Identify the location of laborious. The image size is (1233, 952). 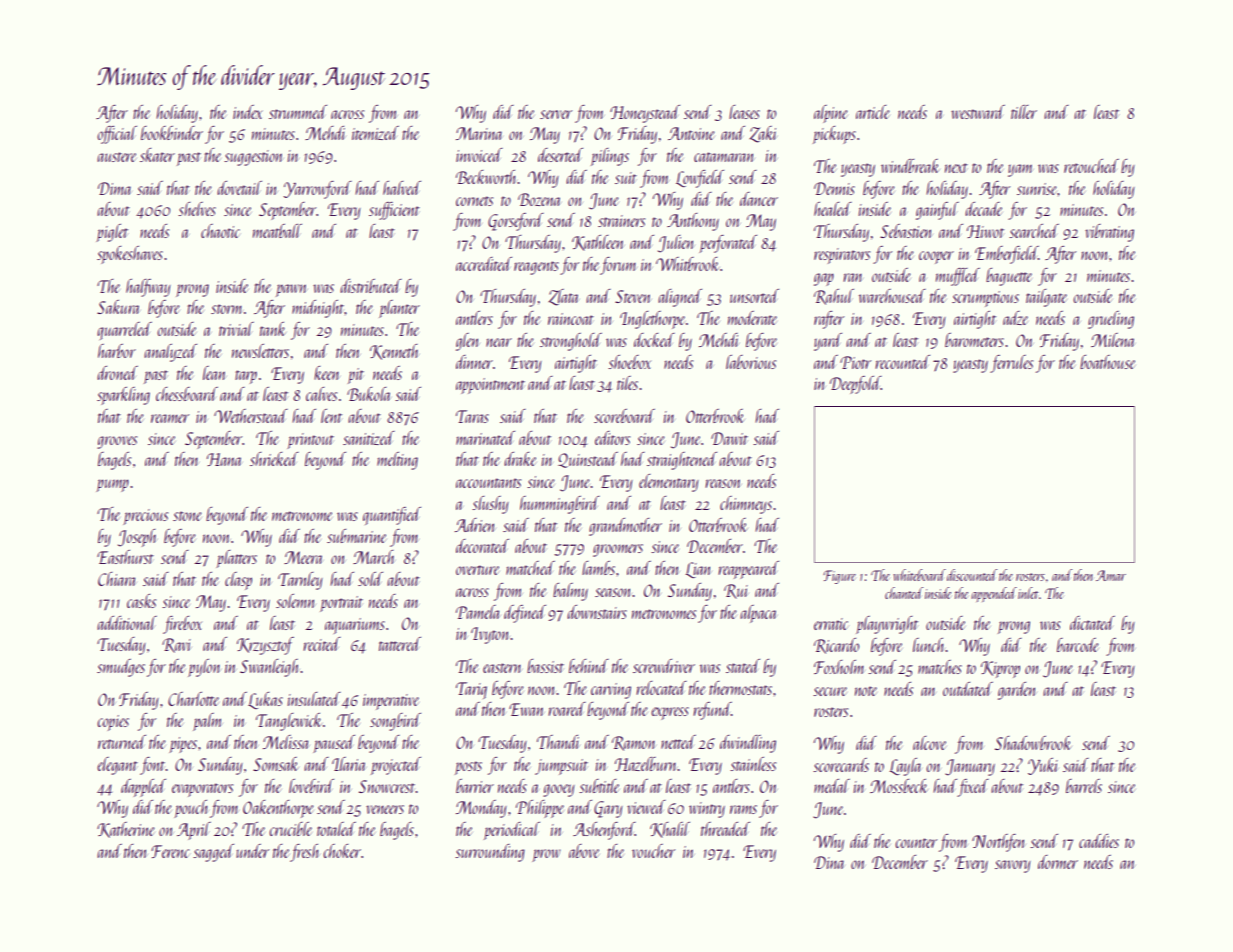
(751, 362).
